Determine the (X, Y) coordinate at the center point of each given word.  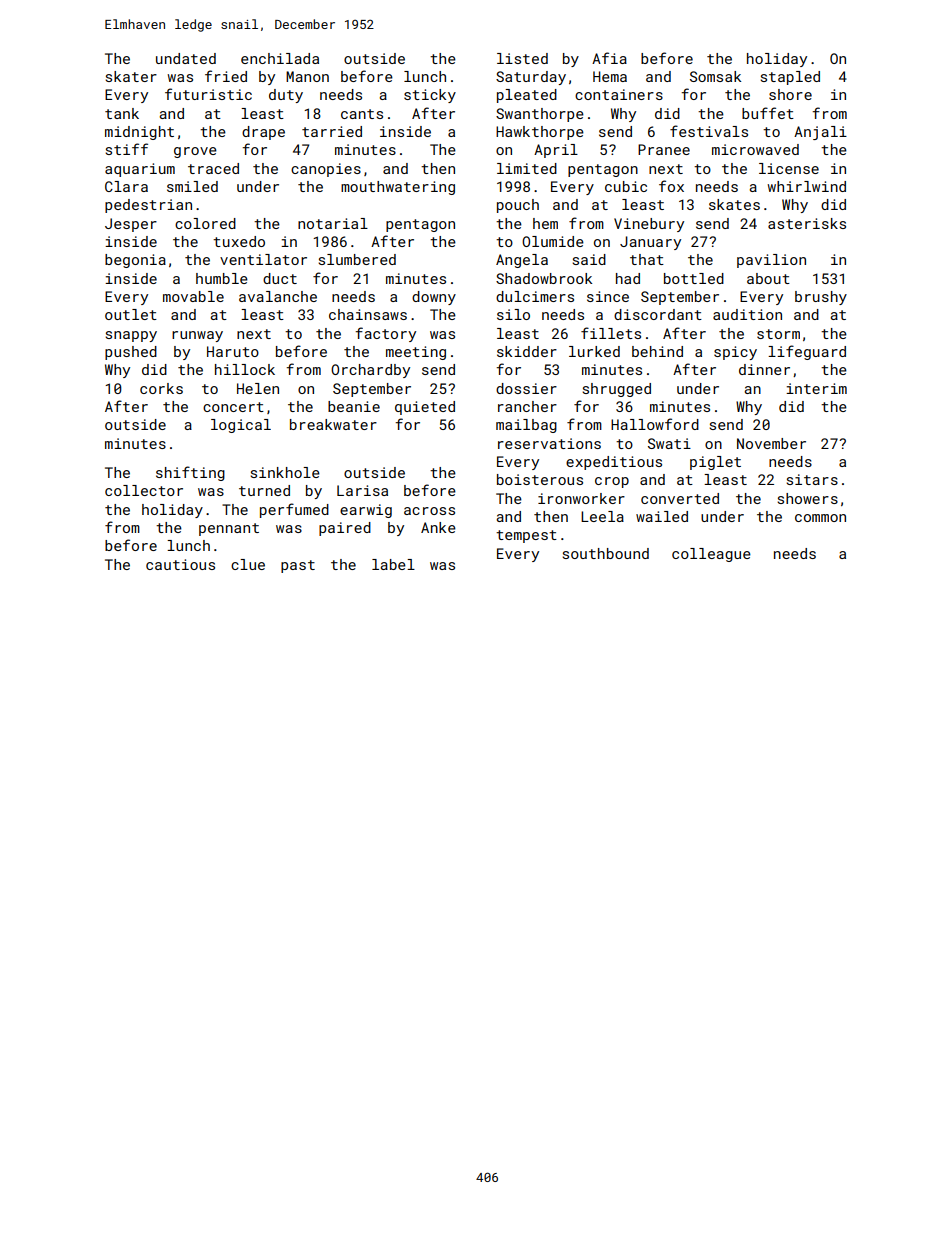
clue (248, 564)
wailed (662, 516)
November (771, 443)
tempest (526, 536)
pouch (518, 206)
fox (671, 186)
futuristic (208, 94)
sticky (430, 96)
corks (161, 388)
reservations (549, 443)
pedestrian (148, 206)
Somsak (715, 76)
